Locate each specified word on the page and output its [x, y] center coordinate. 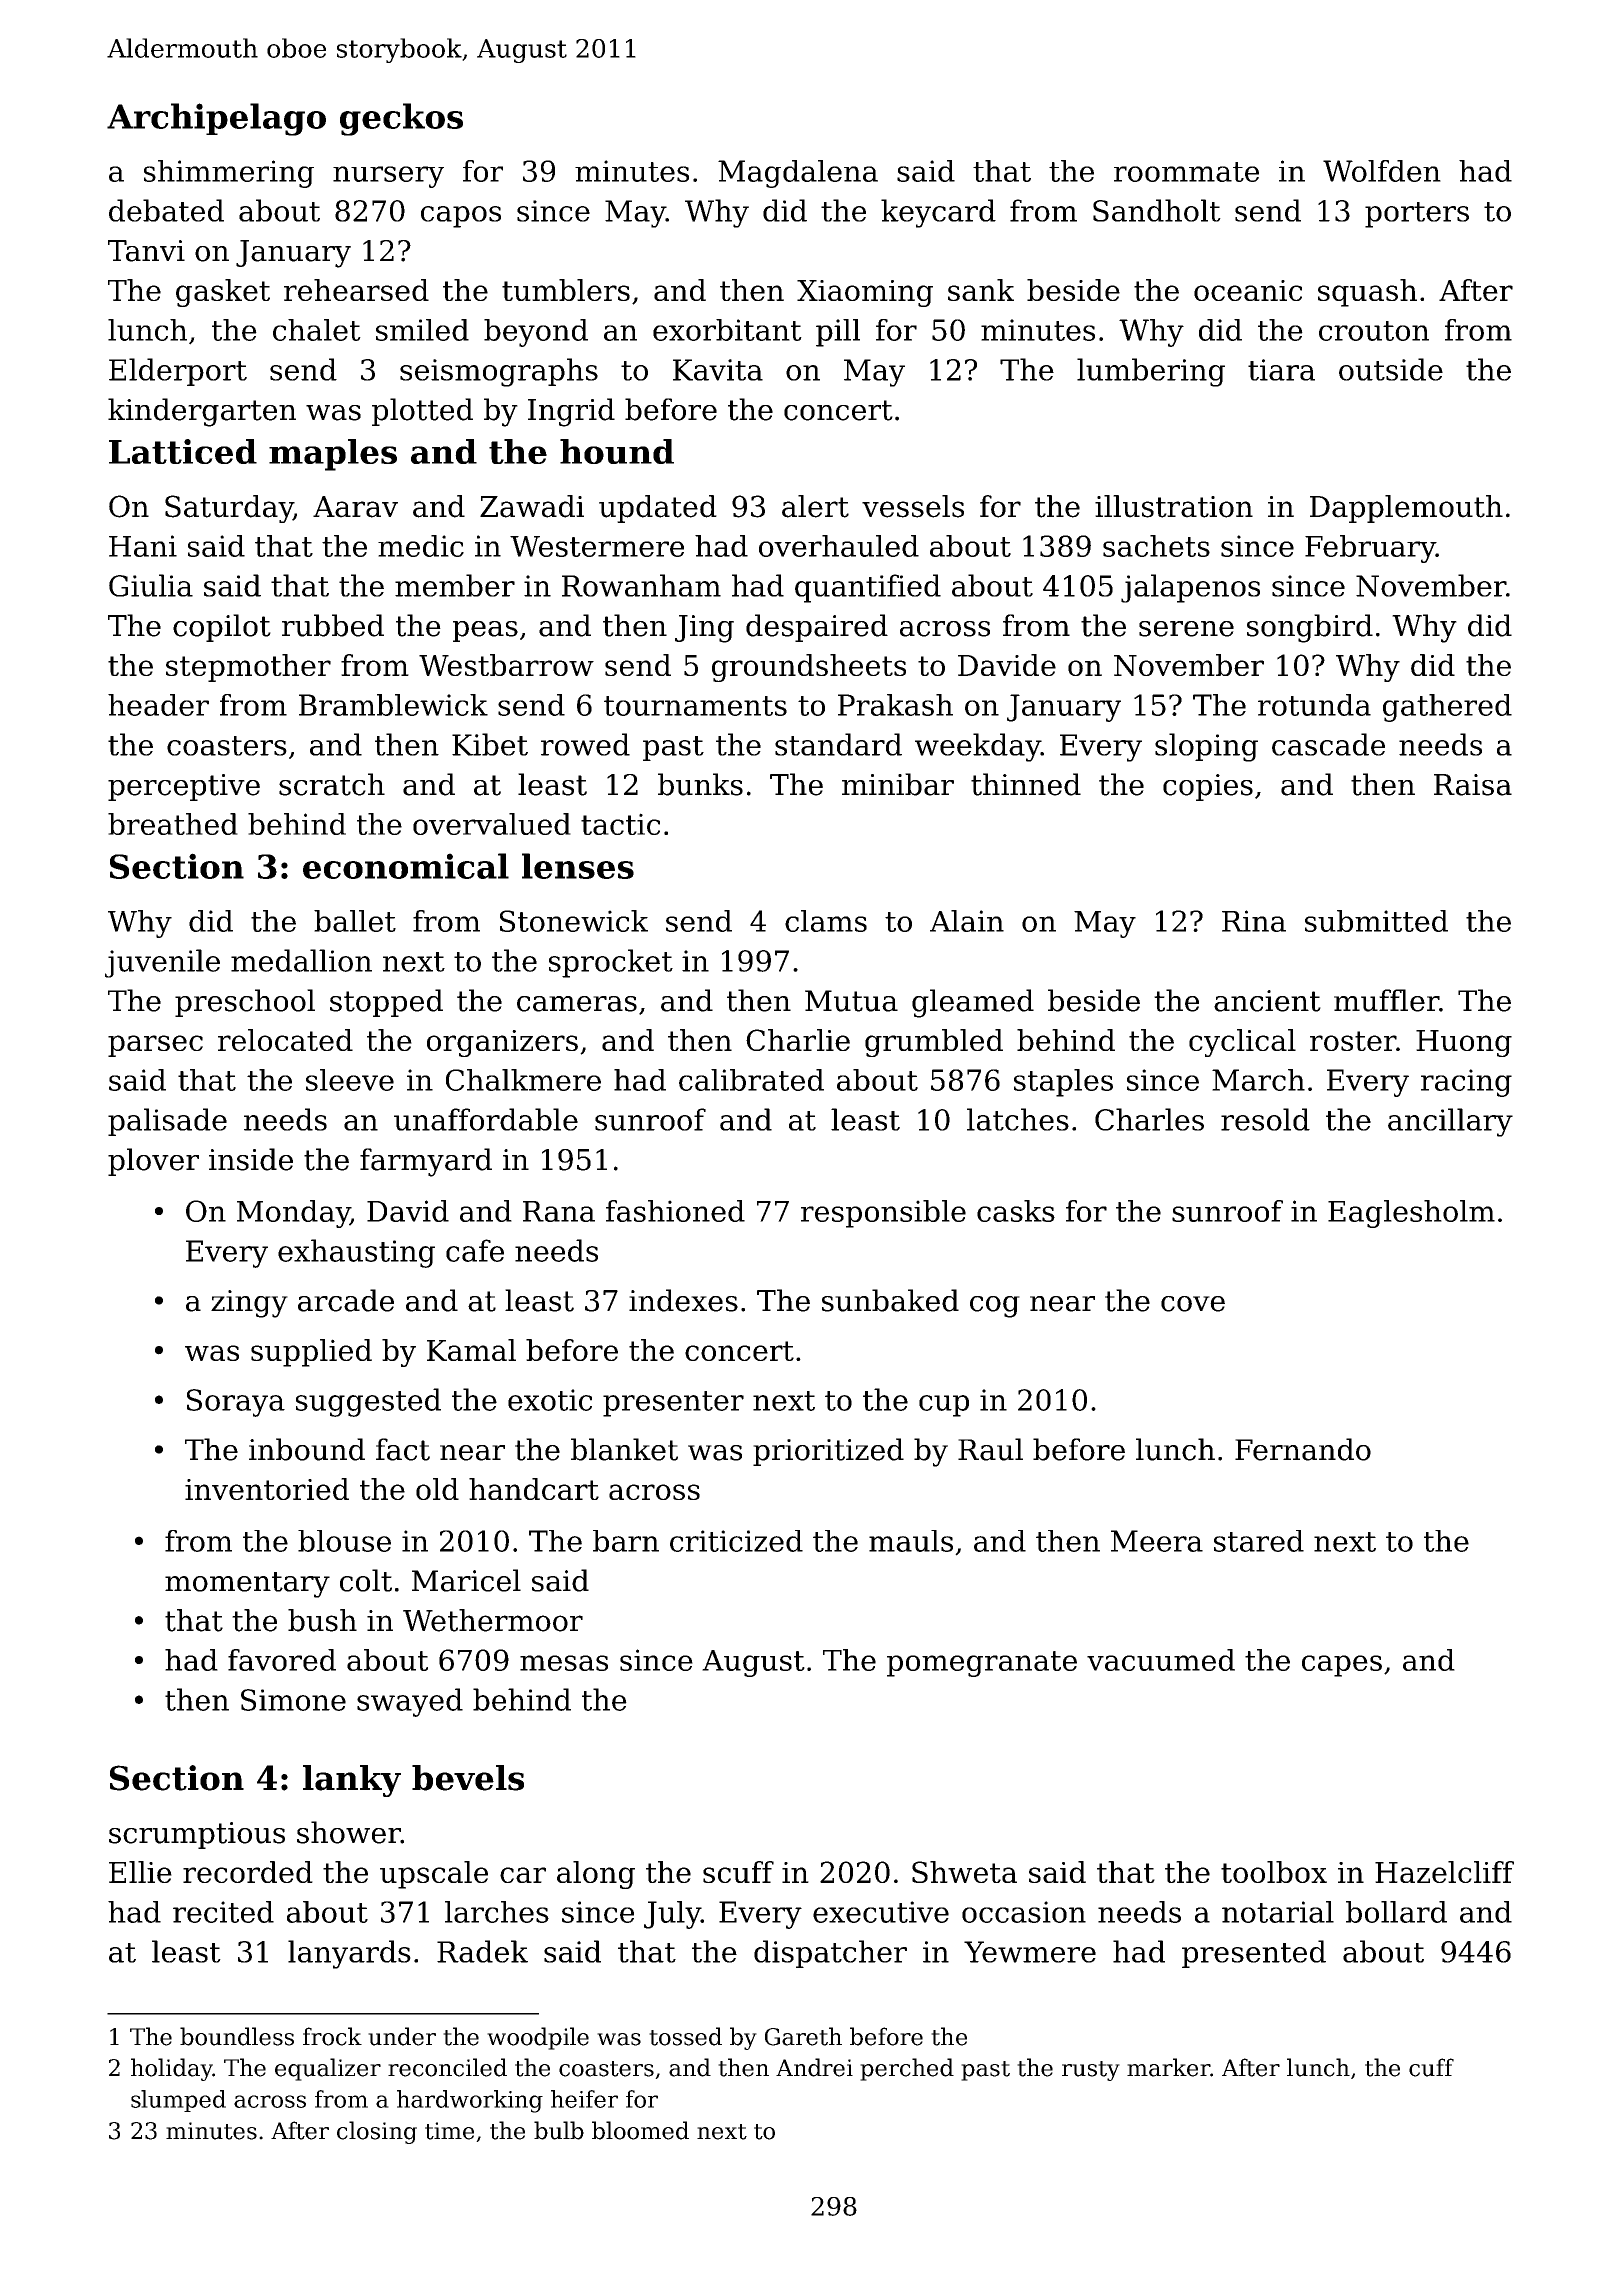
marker [1168, 2067]
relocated [285, 1040]
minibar [898, 784]
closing [377, 2132]
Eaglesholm [1411, 1214]
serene [1186, 629]
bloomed [640, 2130]
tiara [1281, 370]
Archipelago [216, 119]
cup [944, 1406]
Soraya [236, 1403]
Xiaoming [865, 293]
